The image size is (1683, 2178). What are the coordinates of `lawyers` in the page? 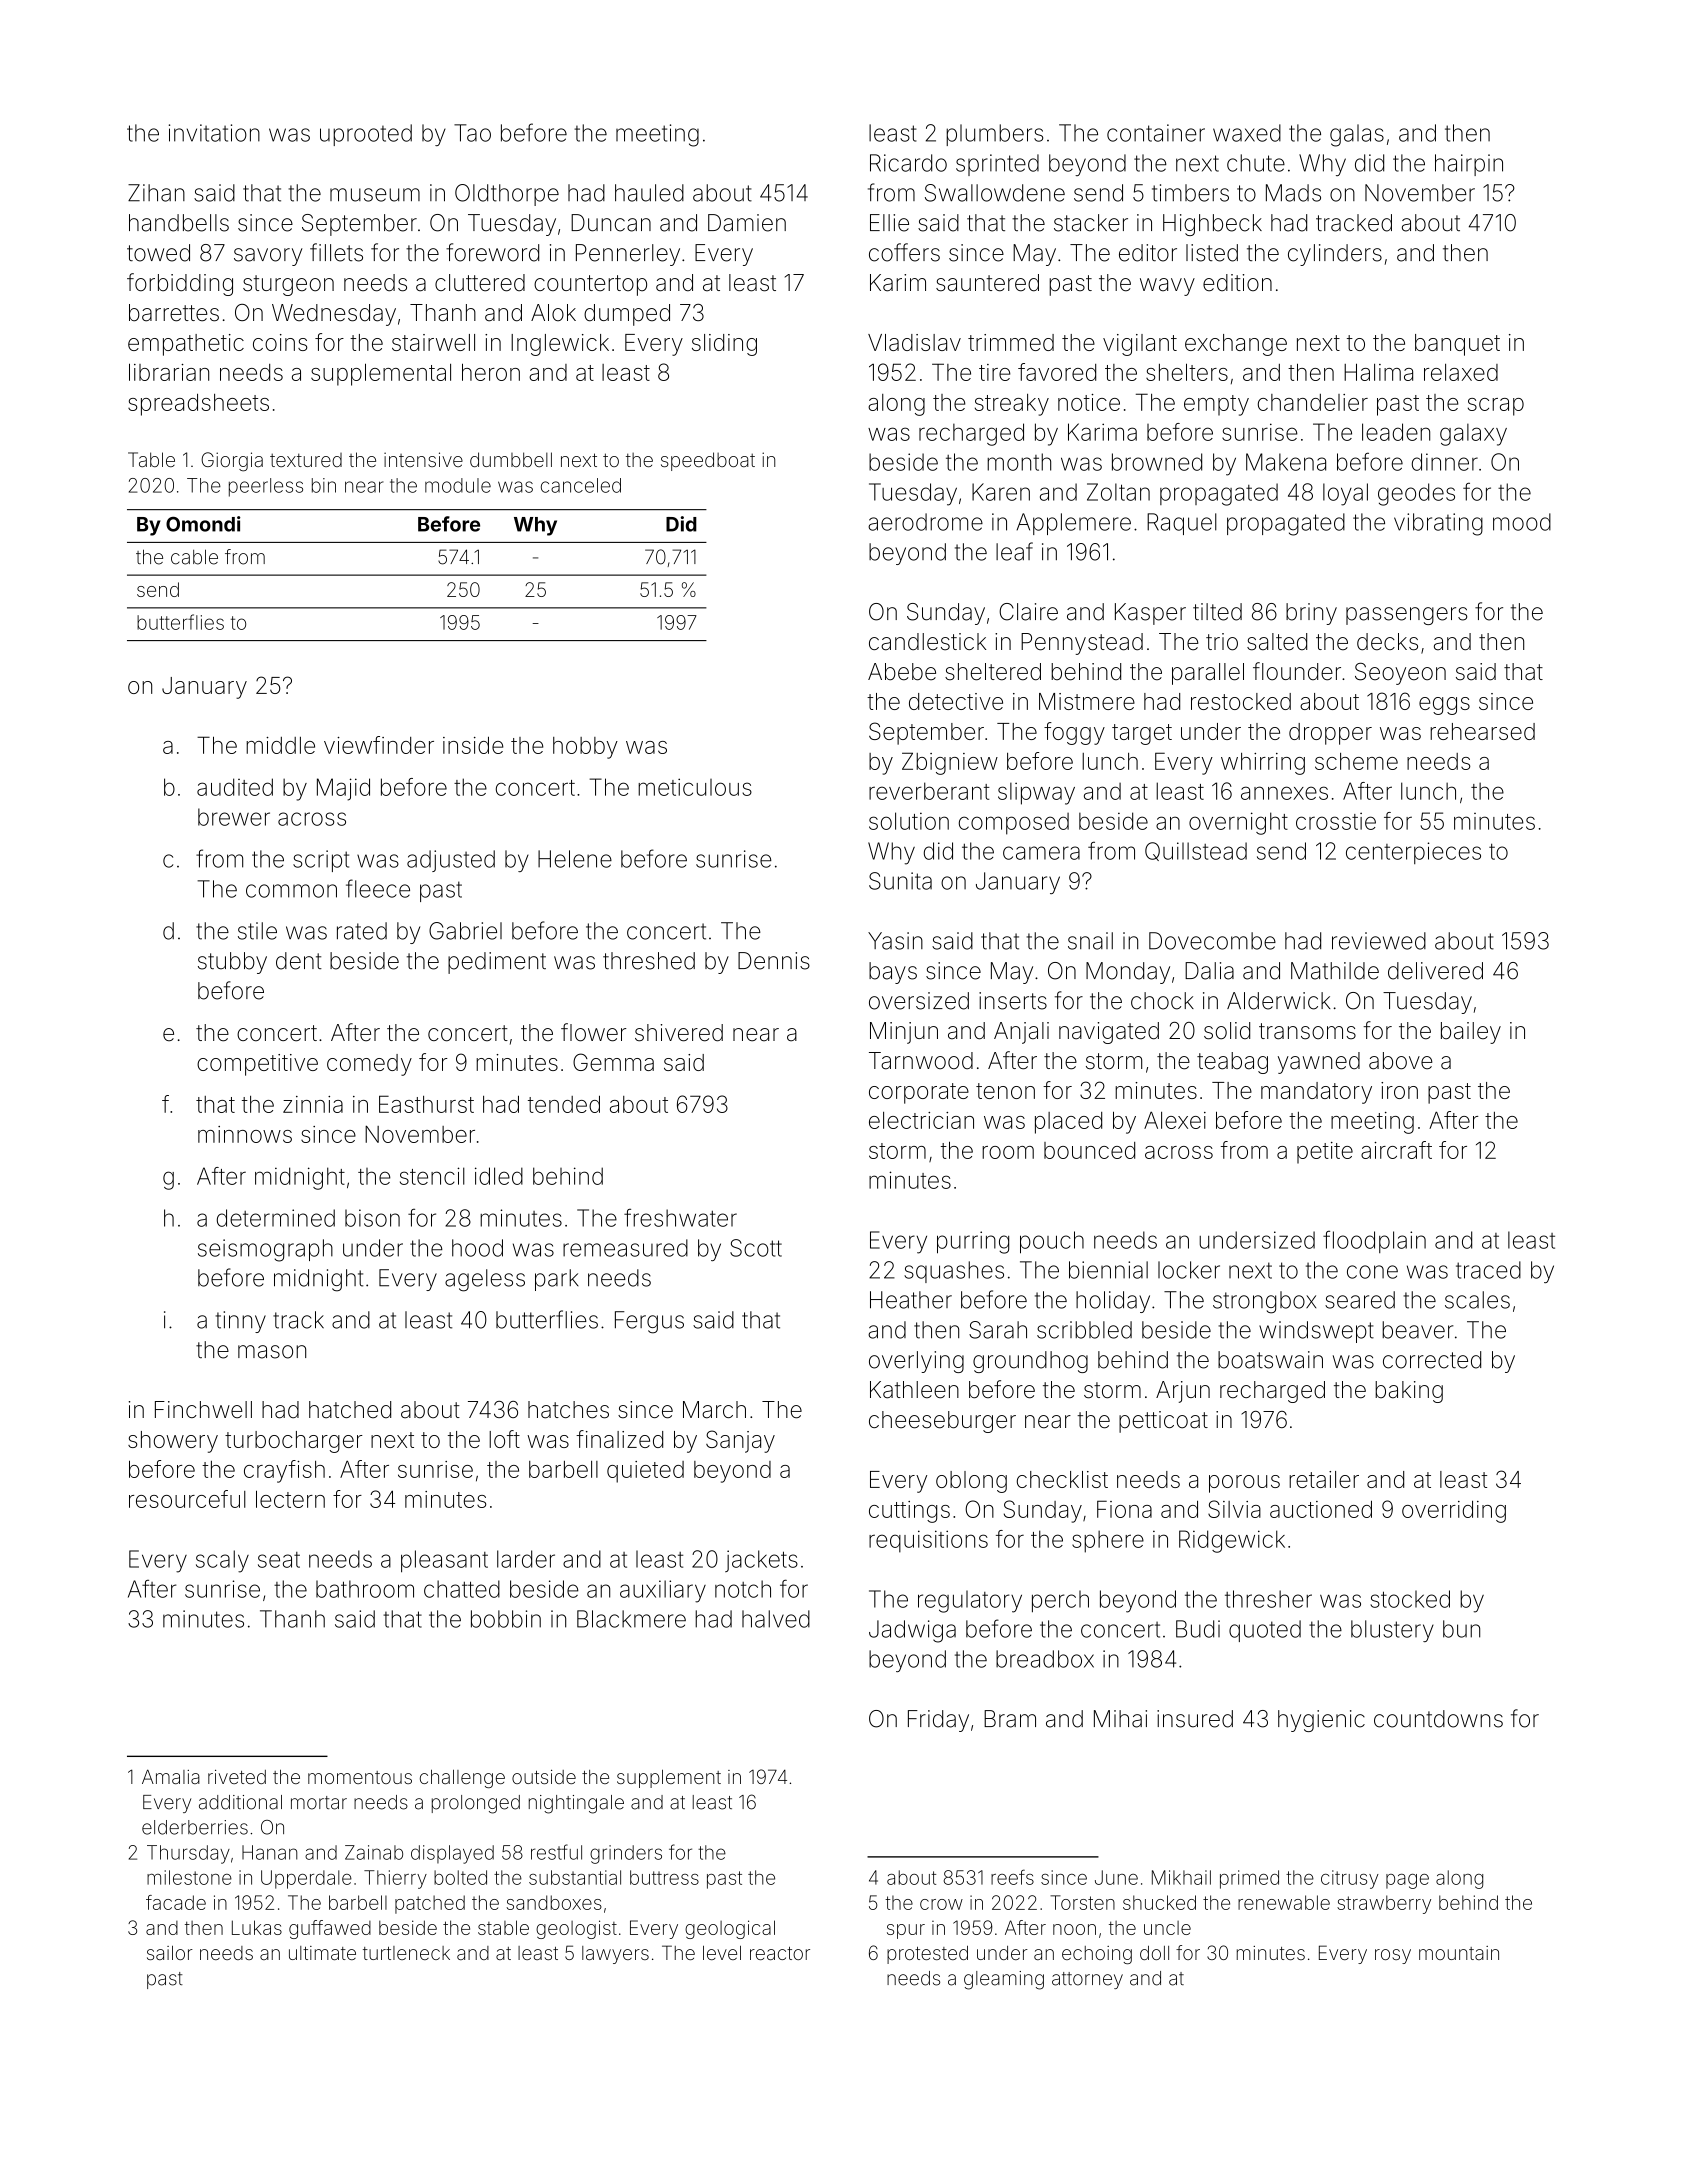 It's located at (615, 1955).
